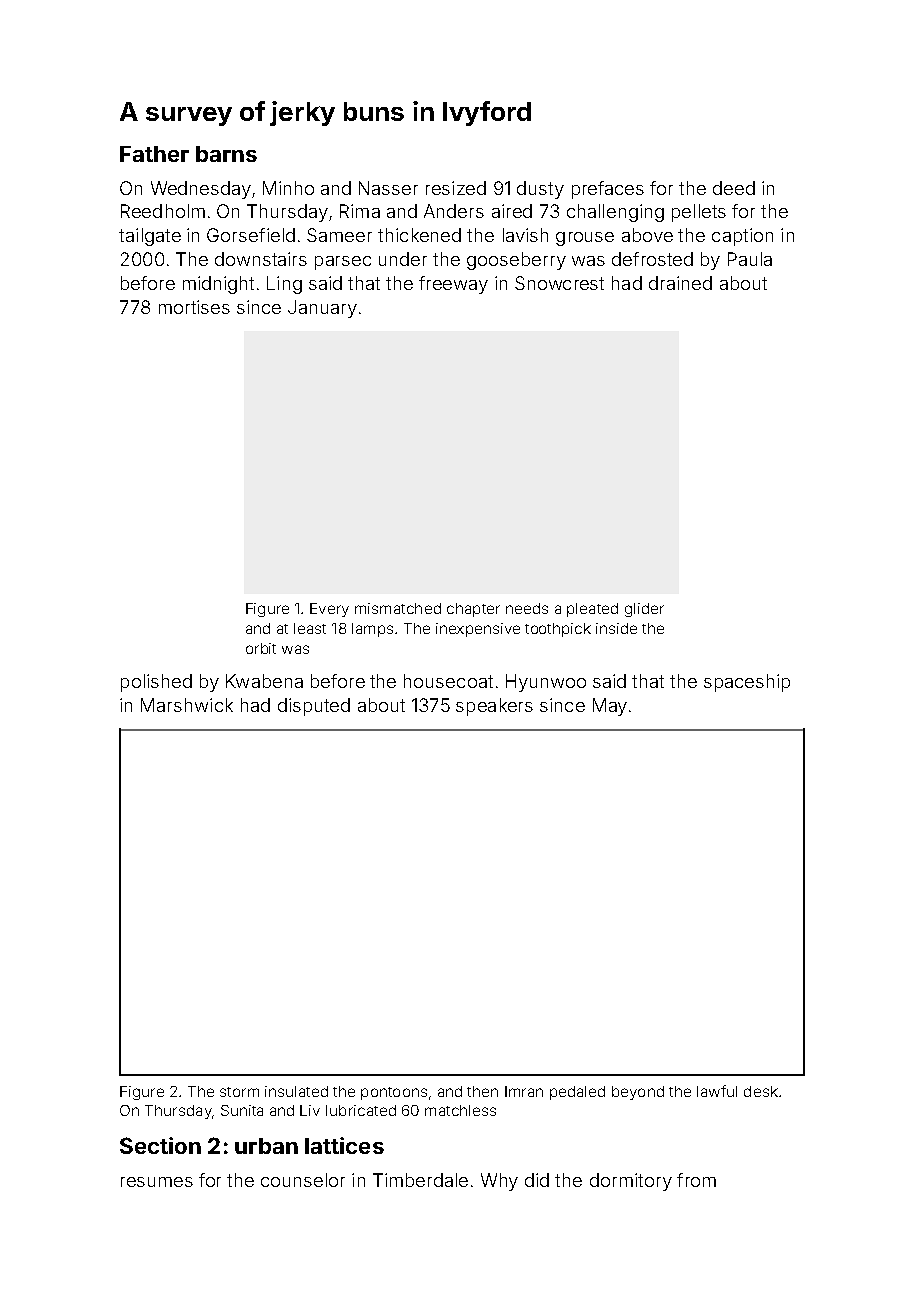 Image resolution: width=924 pixels, height=1308 pixels. I want to click on deed, so click(734, 188).
